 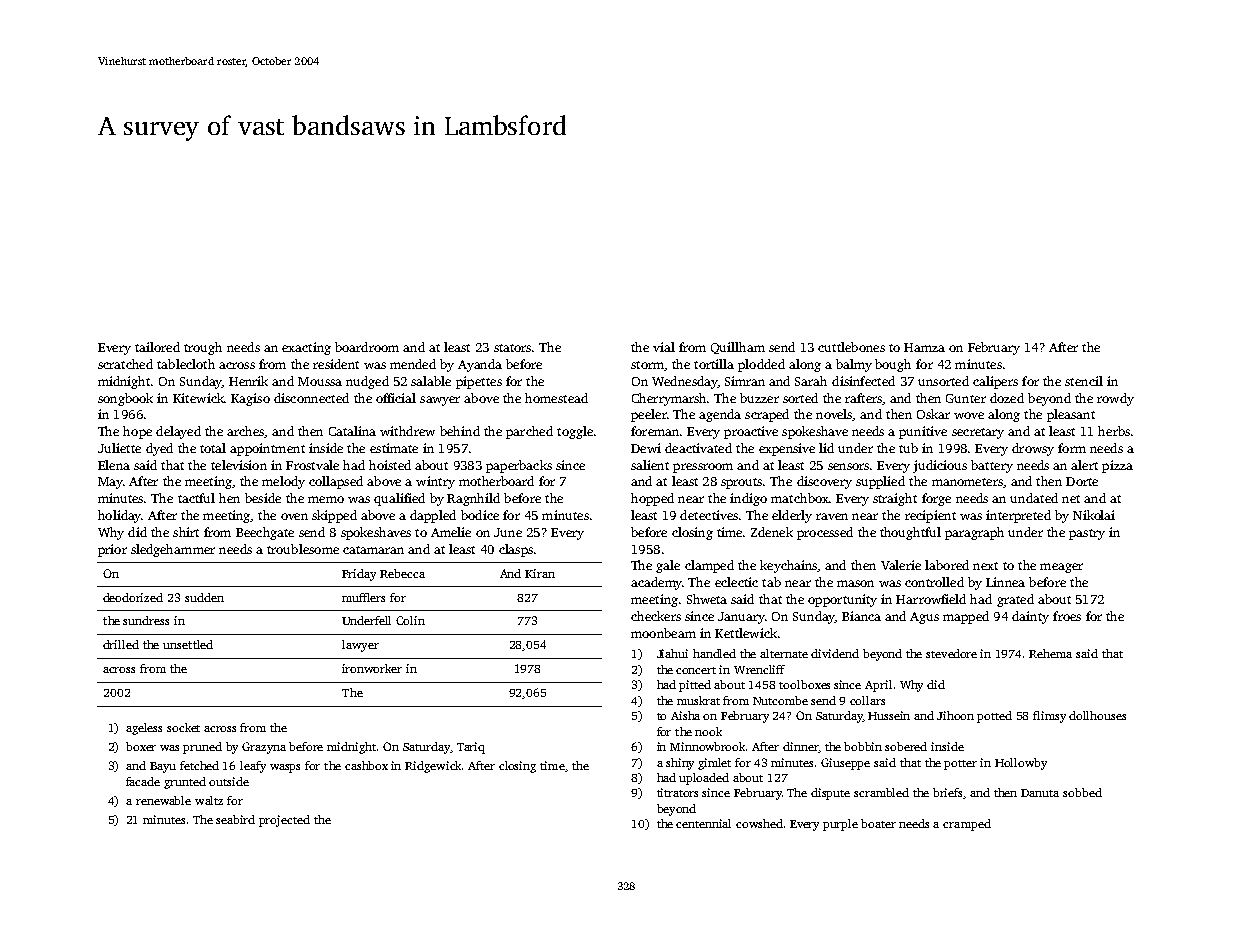 I want to click on flimsy, so click(x=1049, y=717).
